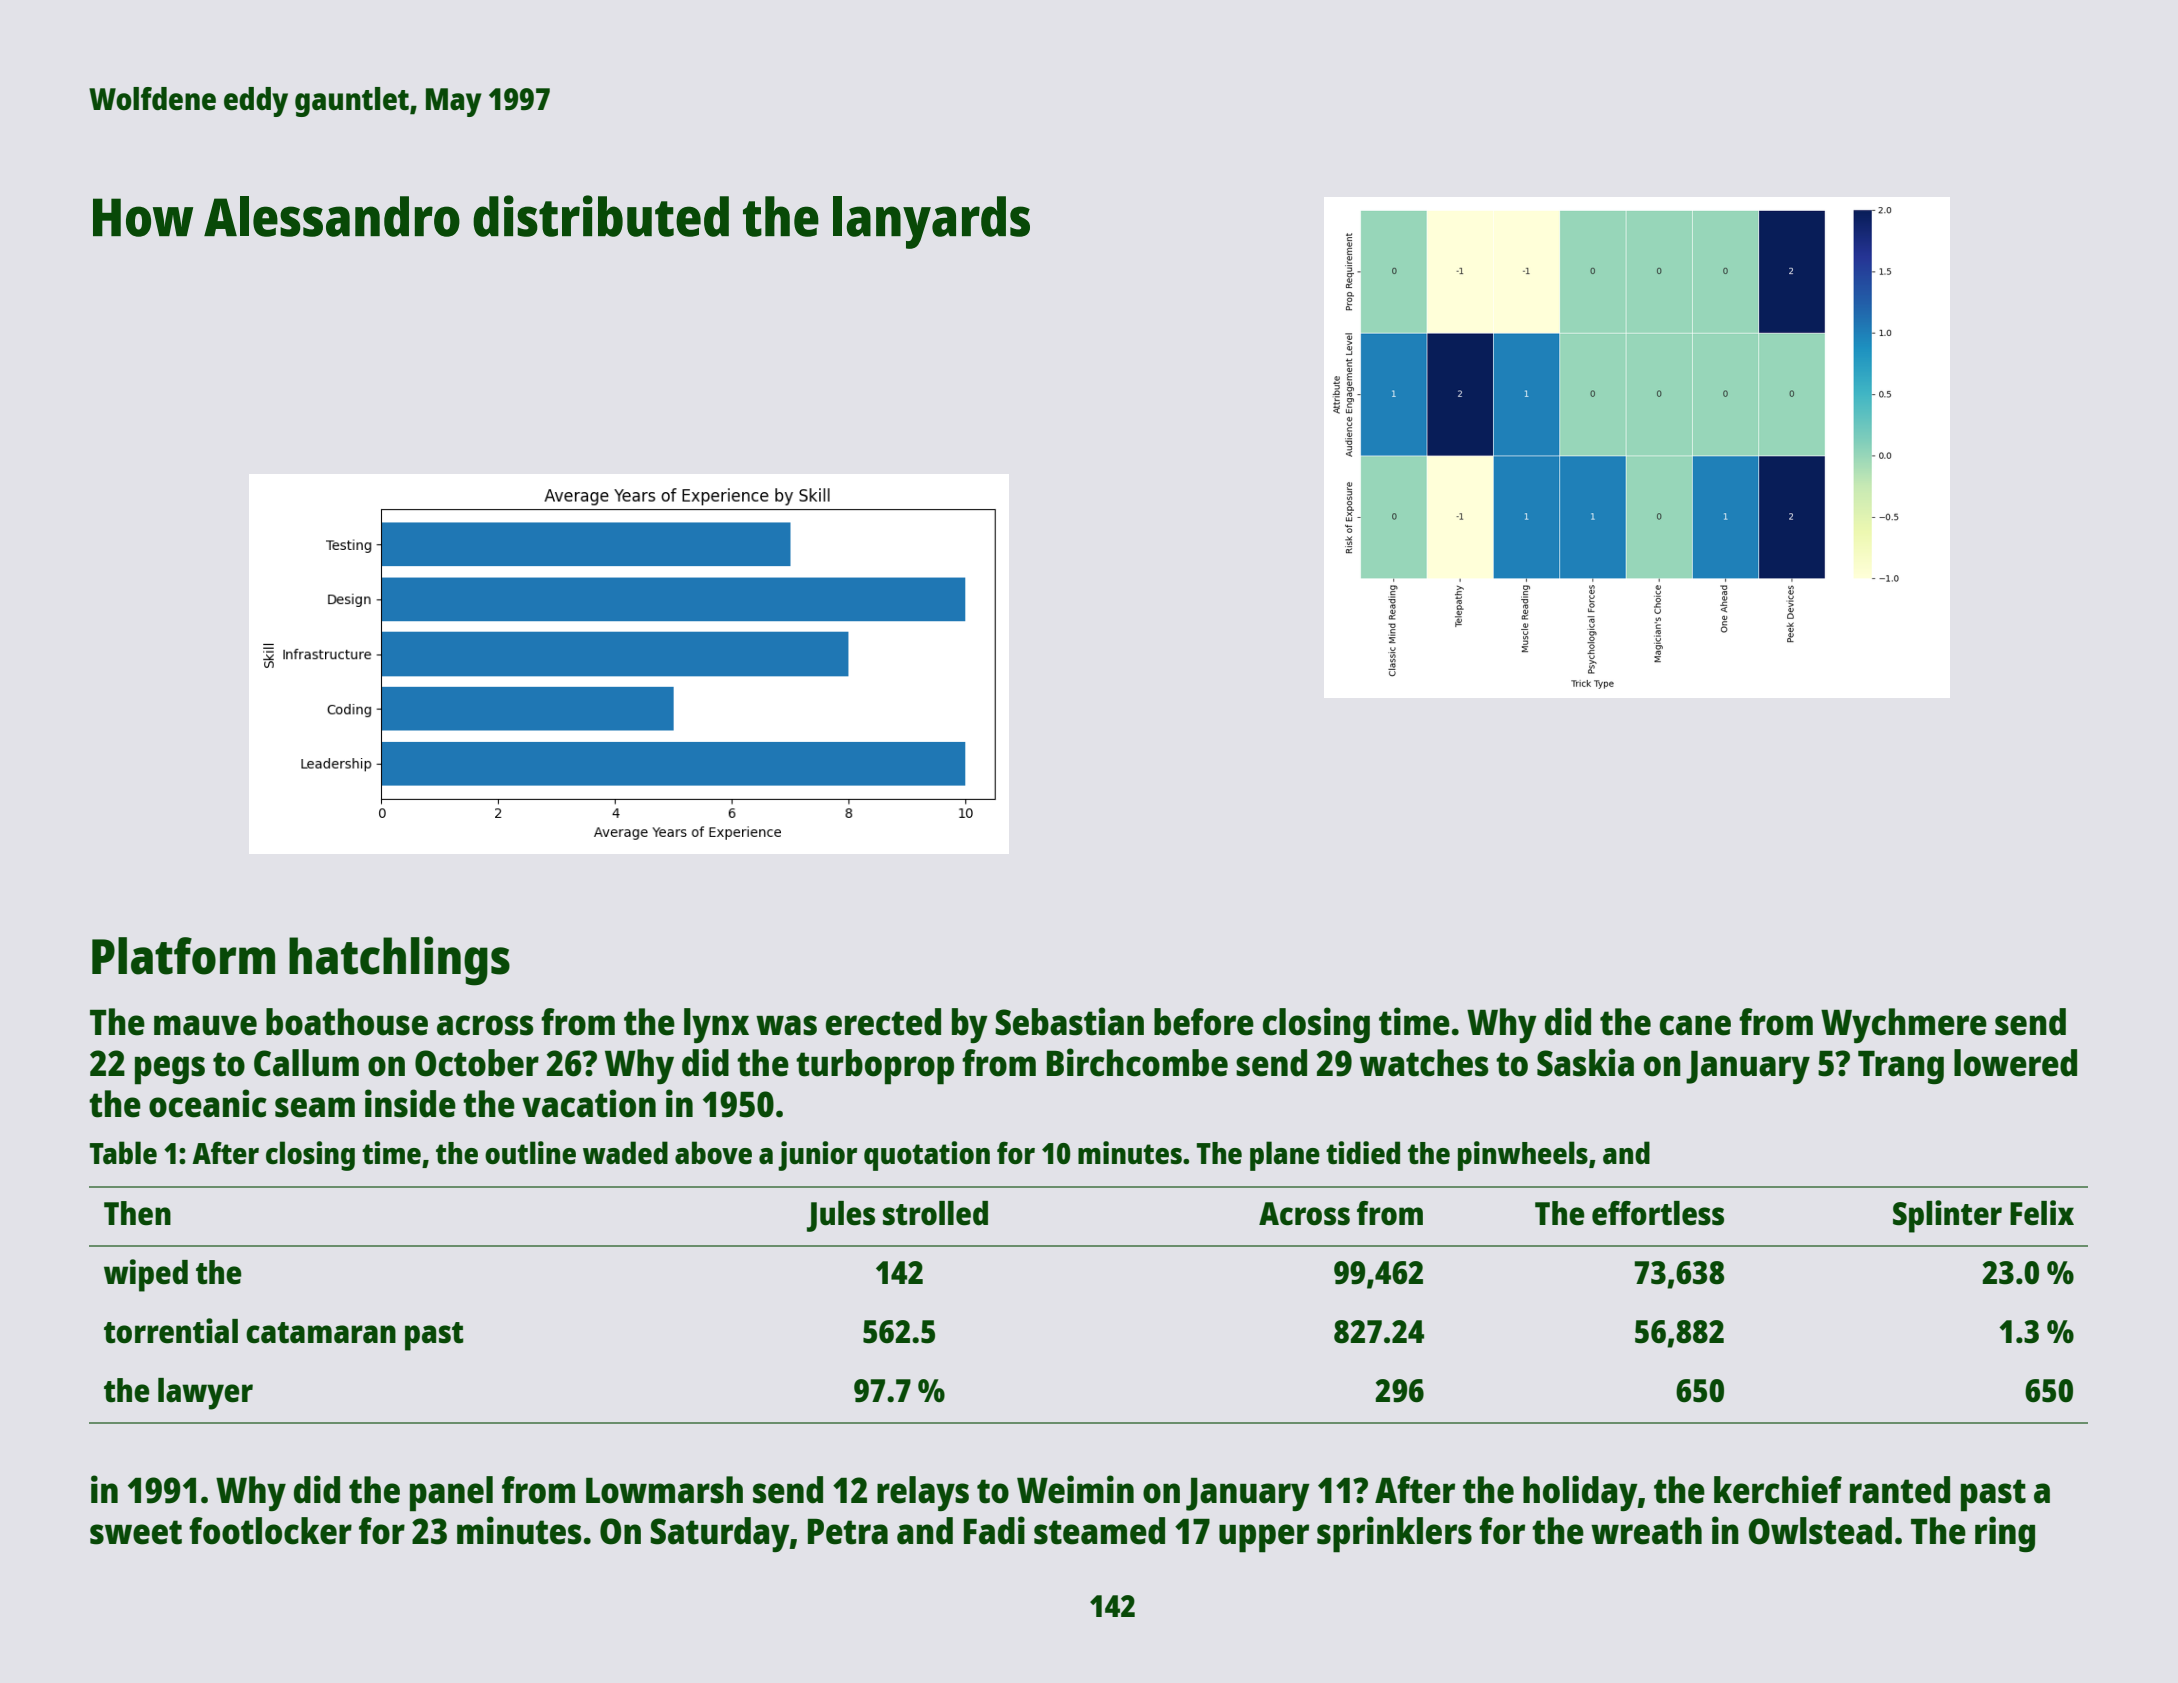 This screenshot has height=1683, width=2178. I want to click on hatchlings, so click(399, 961).
